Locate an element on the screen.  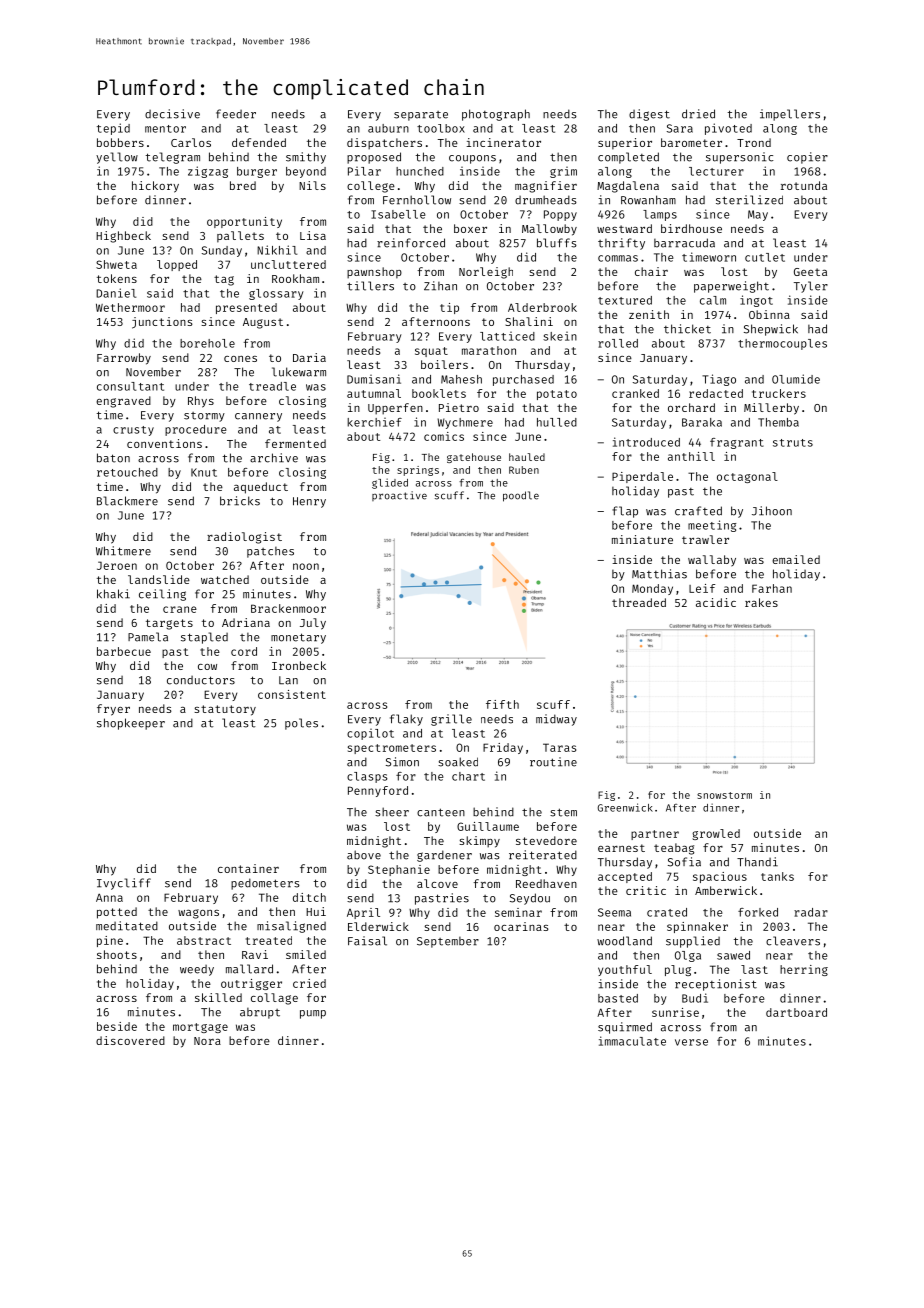
shopkeeper is located at coordinates (131, 724).
